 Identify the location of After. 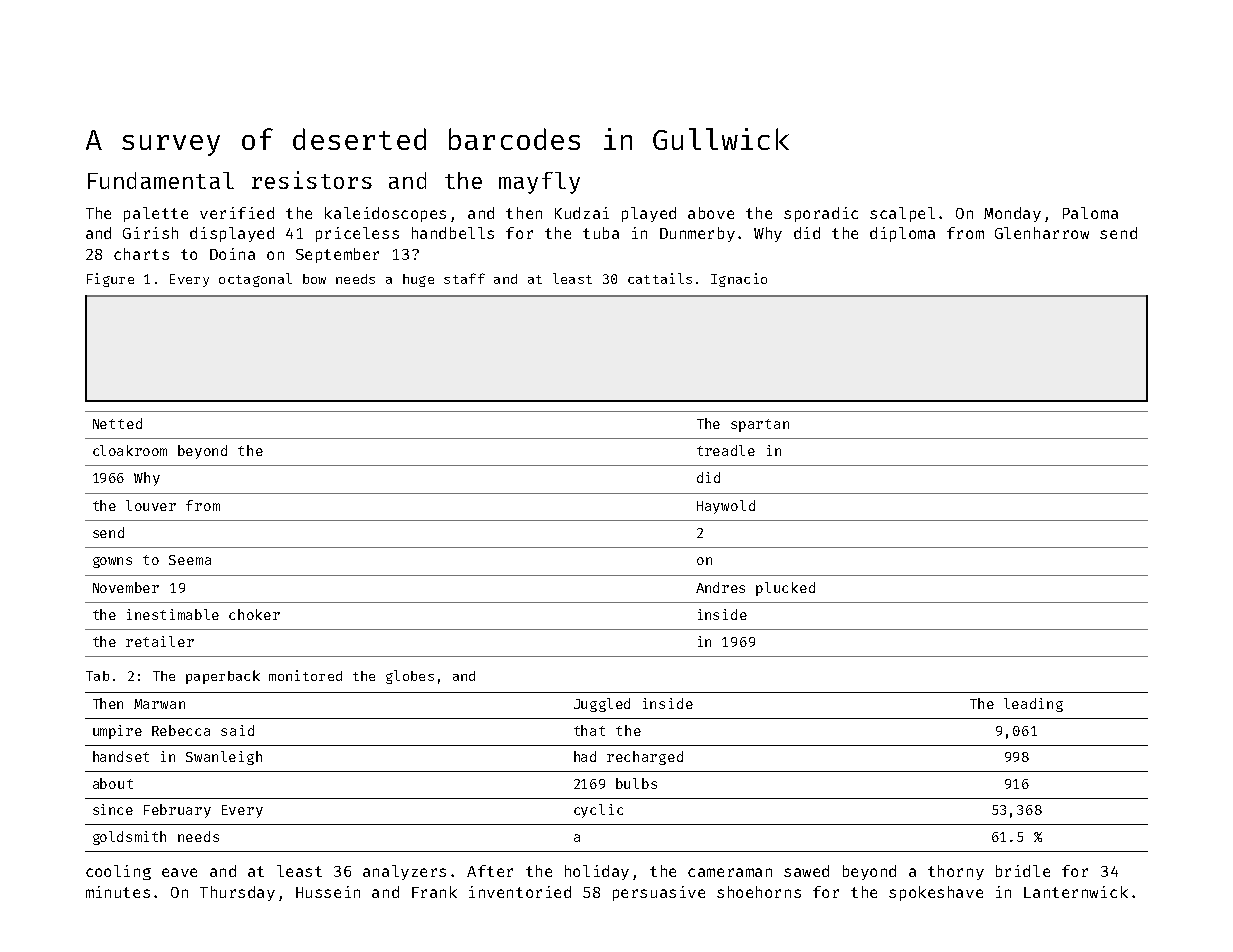
(490, 871).
